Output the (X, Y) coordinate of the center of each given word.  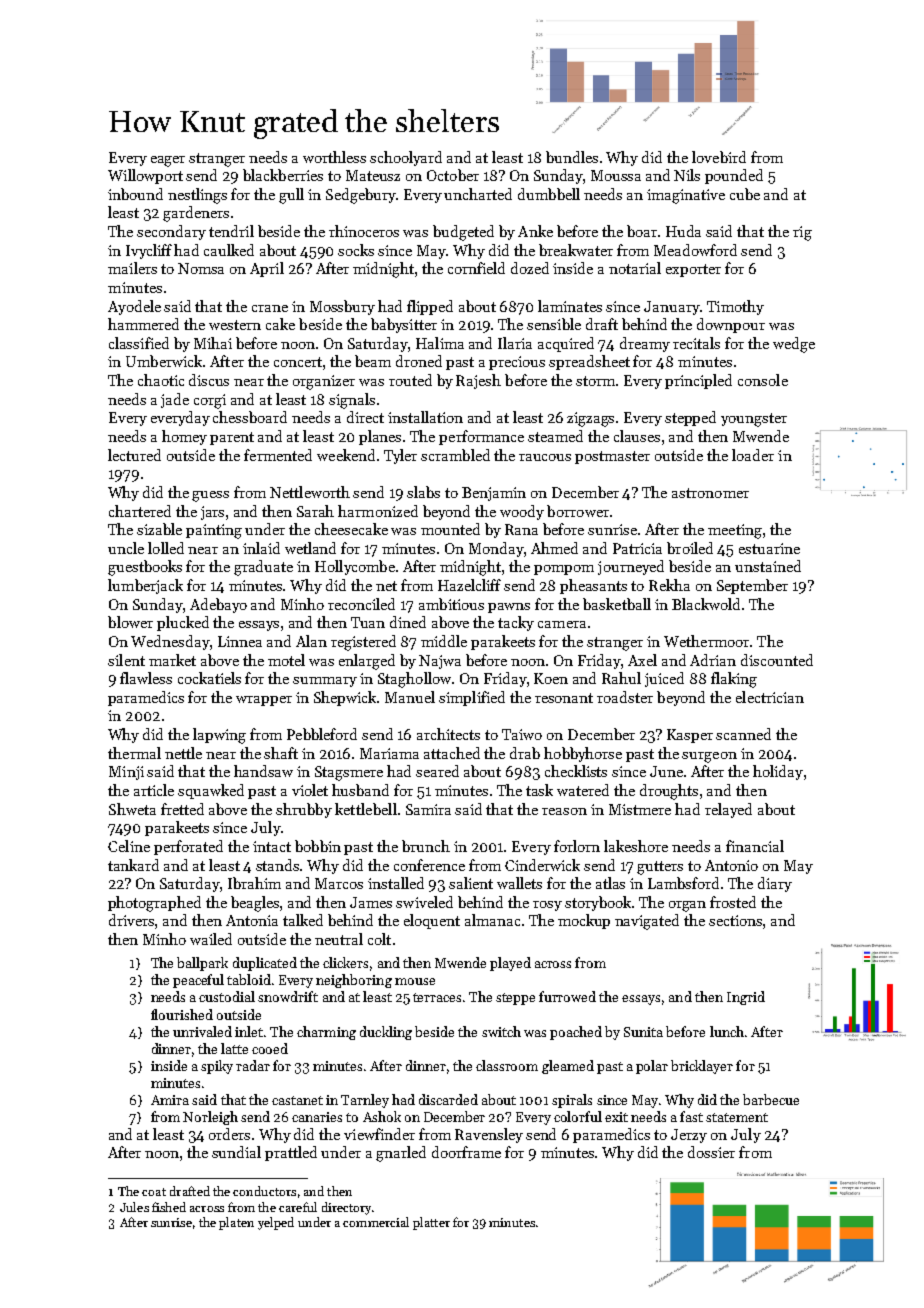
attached (452, 753)
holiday (778, 772)
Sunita (643, 1032)
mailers (132, 268)
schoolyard (406, 158)
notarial (635, 268)
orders (229, 1134)
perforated (188, 847)
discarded (448, 1099)
